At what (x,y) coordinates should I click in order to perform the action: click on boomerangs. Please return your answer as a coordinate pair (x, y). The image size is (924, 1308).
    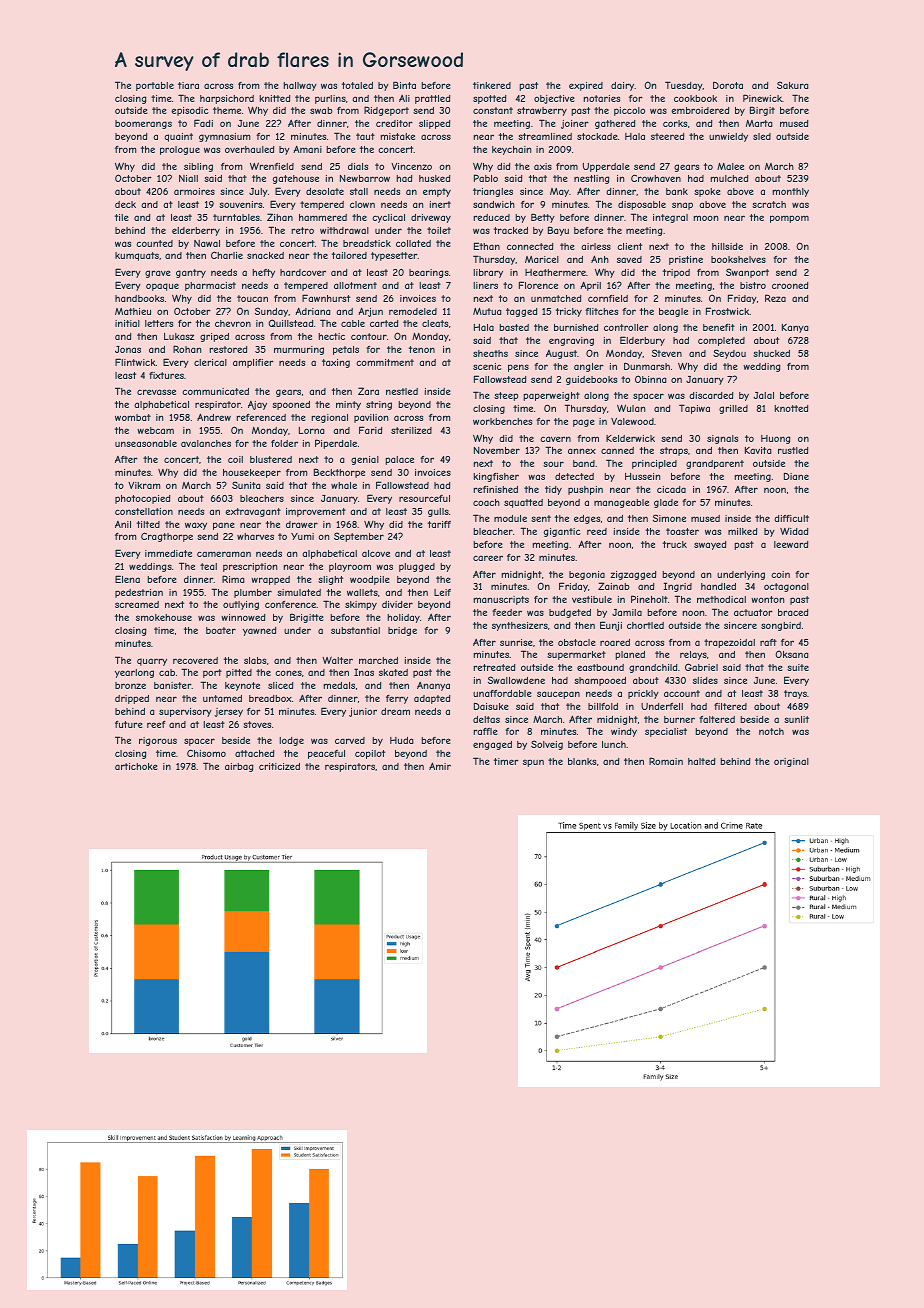
    Looking at the image, I should click on (143, 124).
